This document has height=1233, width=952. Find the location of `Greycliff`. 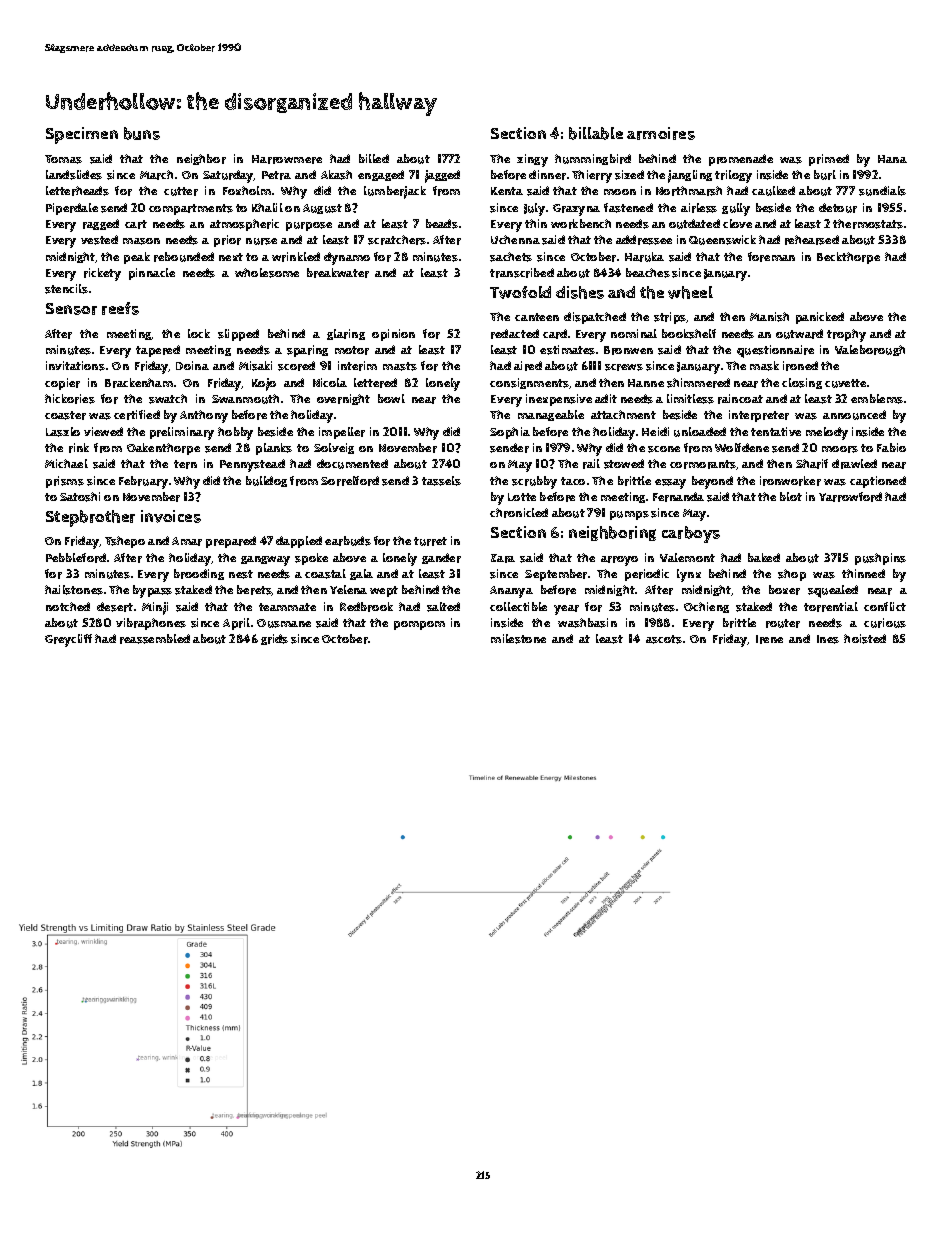

Greycliff is located at coordinates (68, 640).
